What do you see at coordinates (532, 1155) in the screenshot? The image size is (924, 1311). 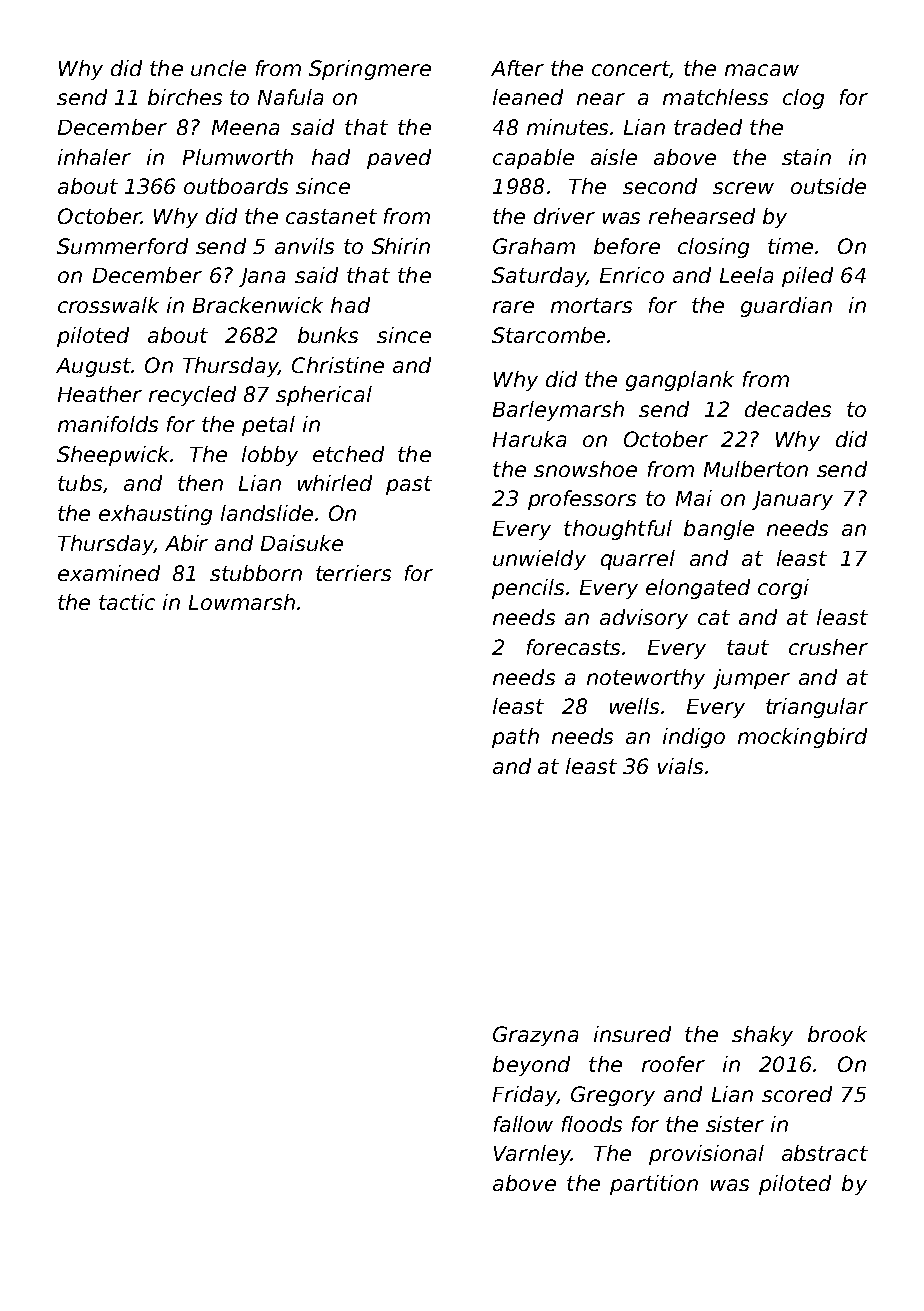 I see `Varnley` at bounding box center [532, 1155].
